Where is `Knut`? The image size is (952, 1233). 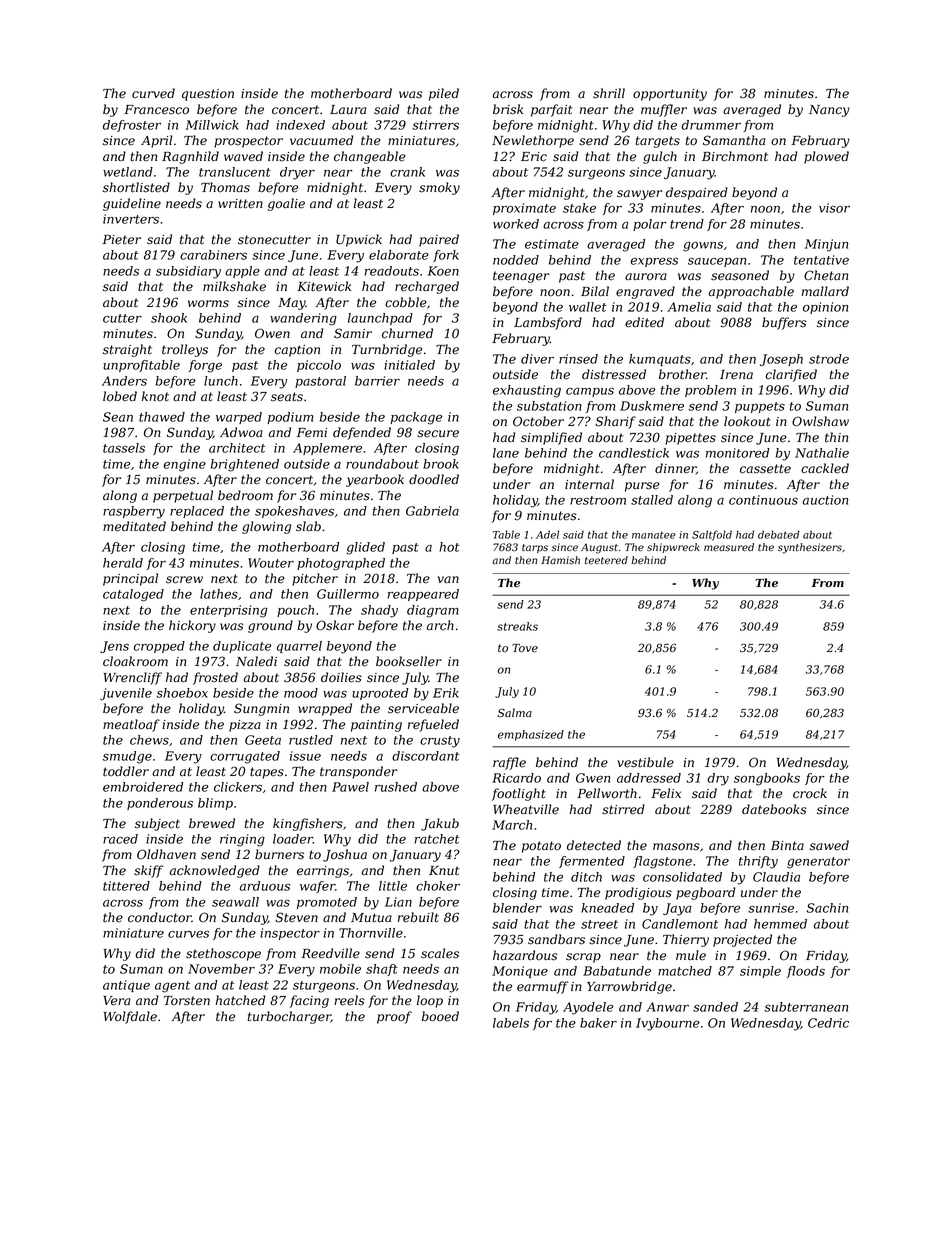
Knut is located at coordinates (444, 870).
